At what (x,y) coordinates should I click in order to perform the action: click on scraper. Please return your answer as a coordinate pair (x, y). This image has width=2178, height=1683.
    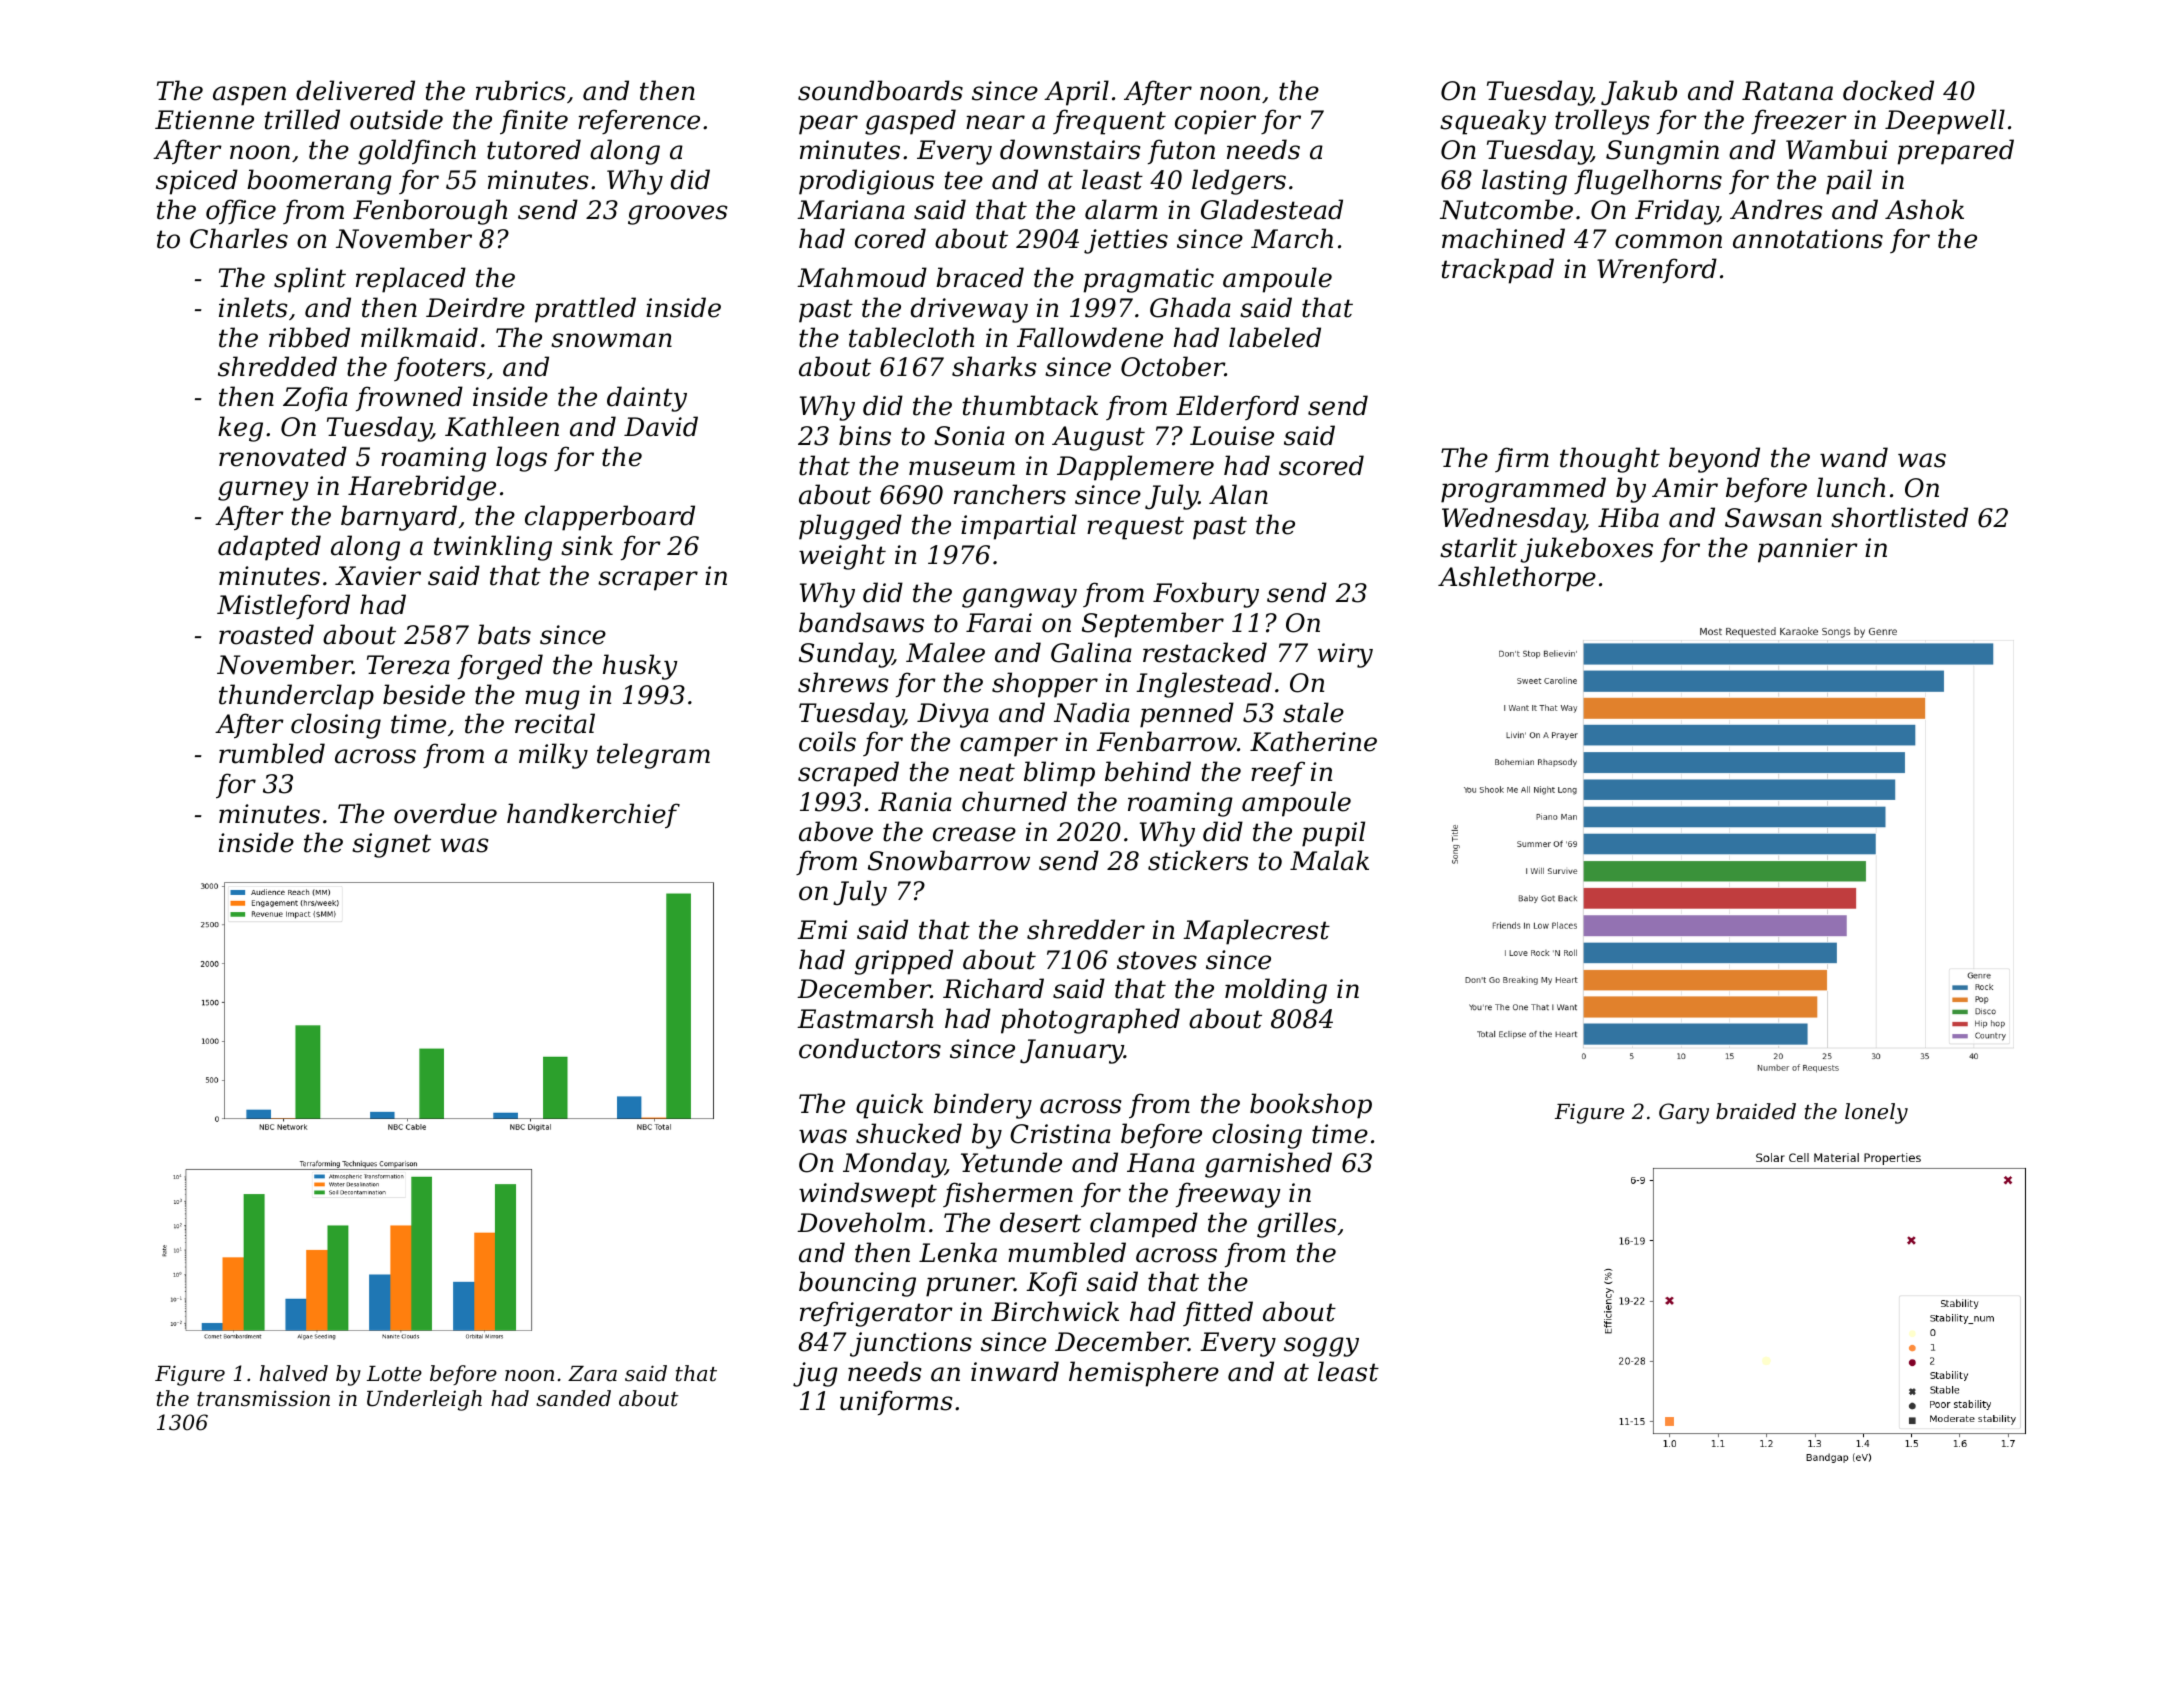
    Looking at the image, I should click on (648, 581).
